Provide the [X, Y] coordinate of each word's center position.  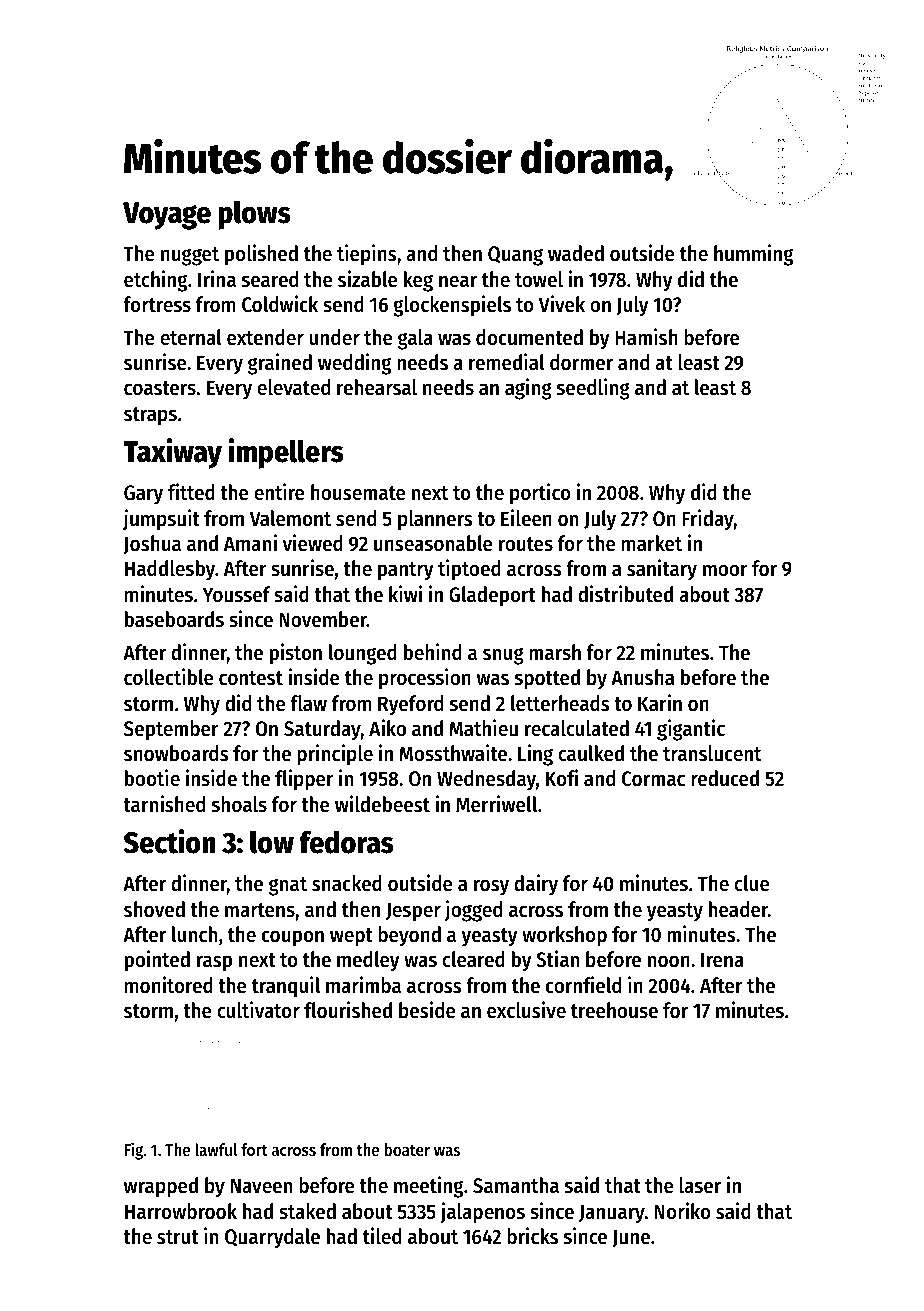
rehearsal [377, 387]
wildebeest [382, 804]
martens [260, 910]
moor [725, 570]
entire [279, 492]
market [652, 543]
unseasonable [433, 543]
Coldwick [280, 304]
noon [669, 961]
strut [178, 1237]
